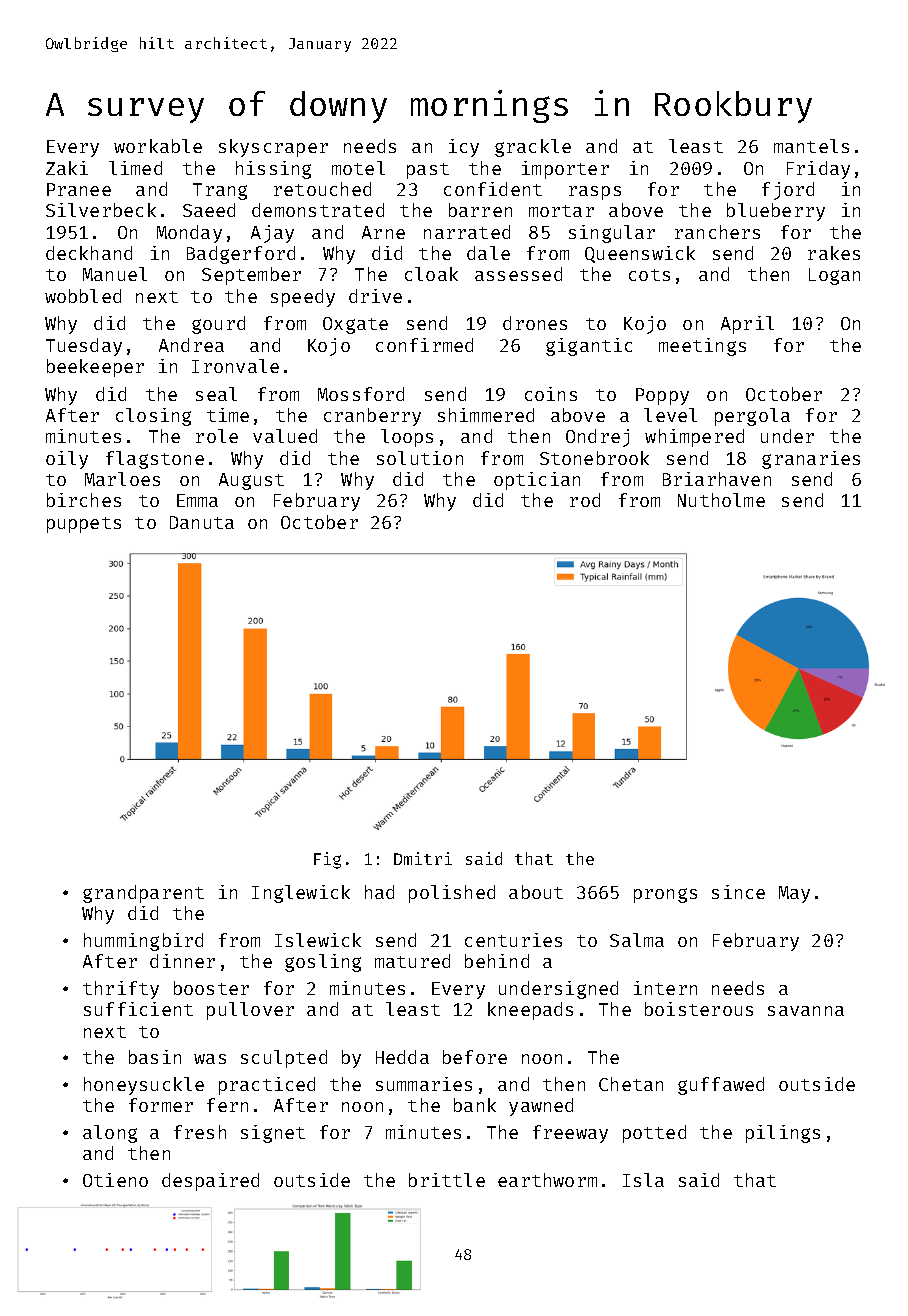 This document has height=1316, width=908. I want to click on since, so click(738, 892).
